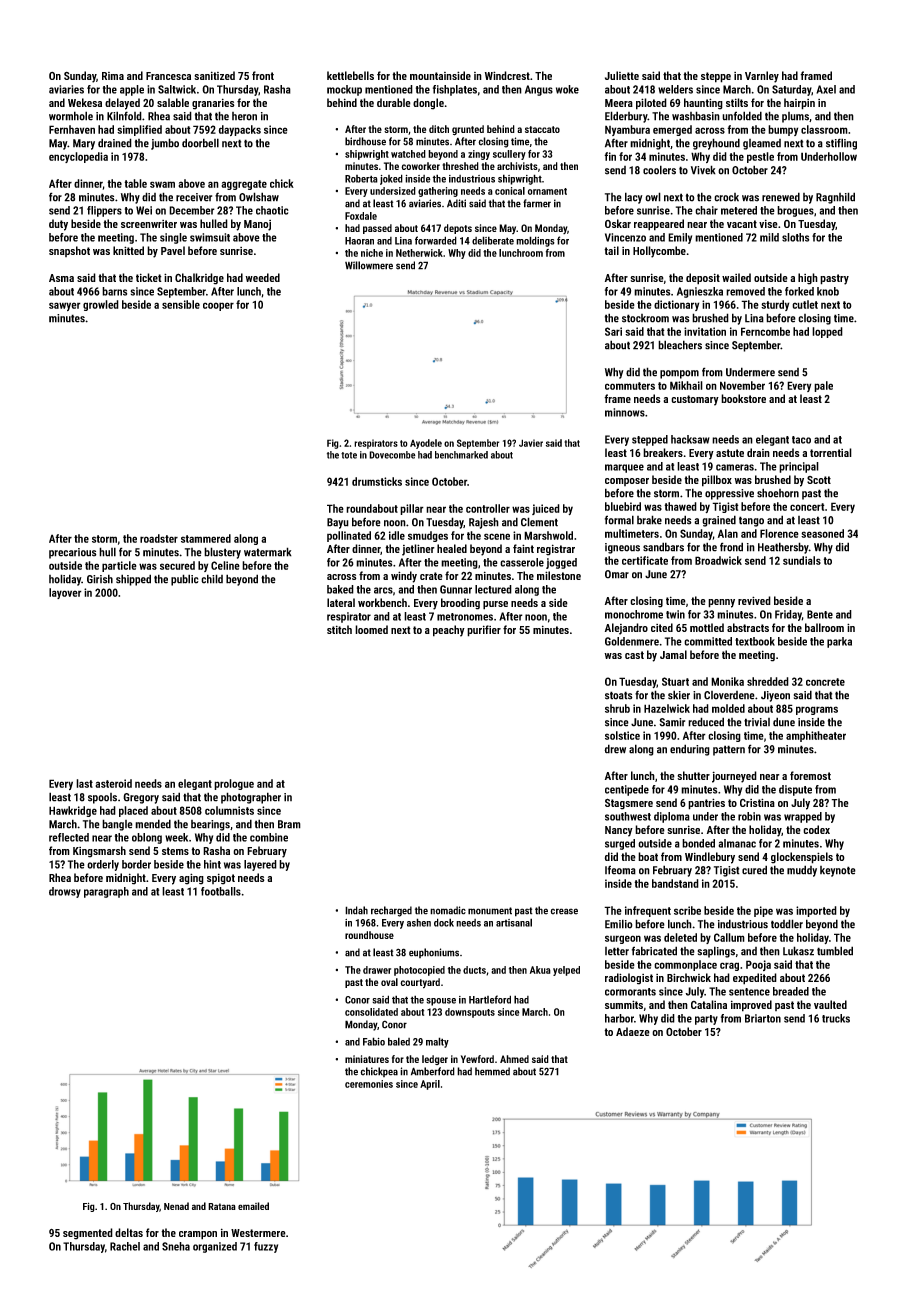 Image resolution: width=908 pixels, height=1316 pixels. Describe the element at coordinates (803, 817) in the document. I see `wrapped` at that location.
